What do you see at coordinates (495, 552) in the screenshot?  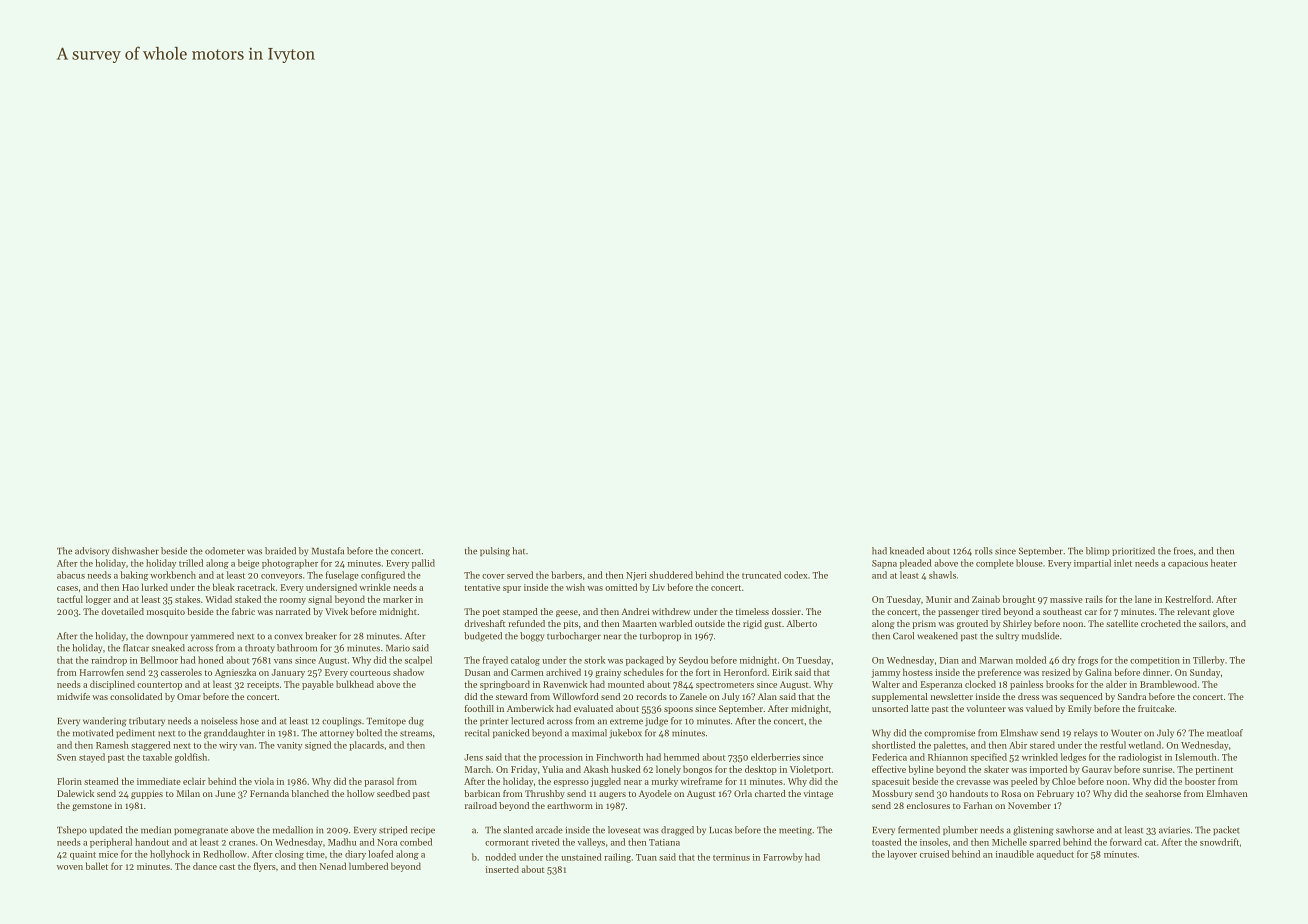 I see `pulsing` at bounding box center [495, 552].
